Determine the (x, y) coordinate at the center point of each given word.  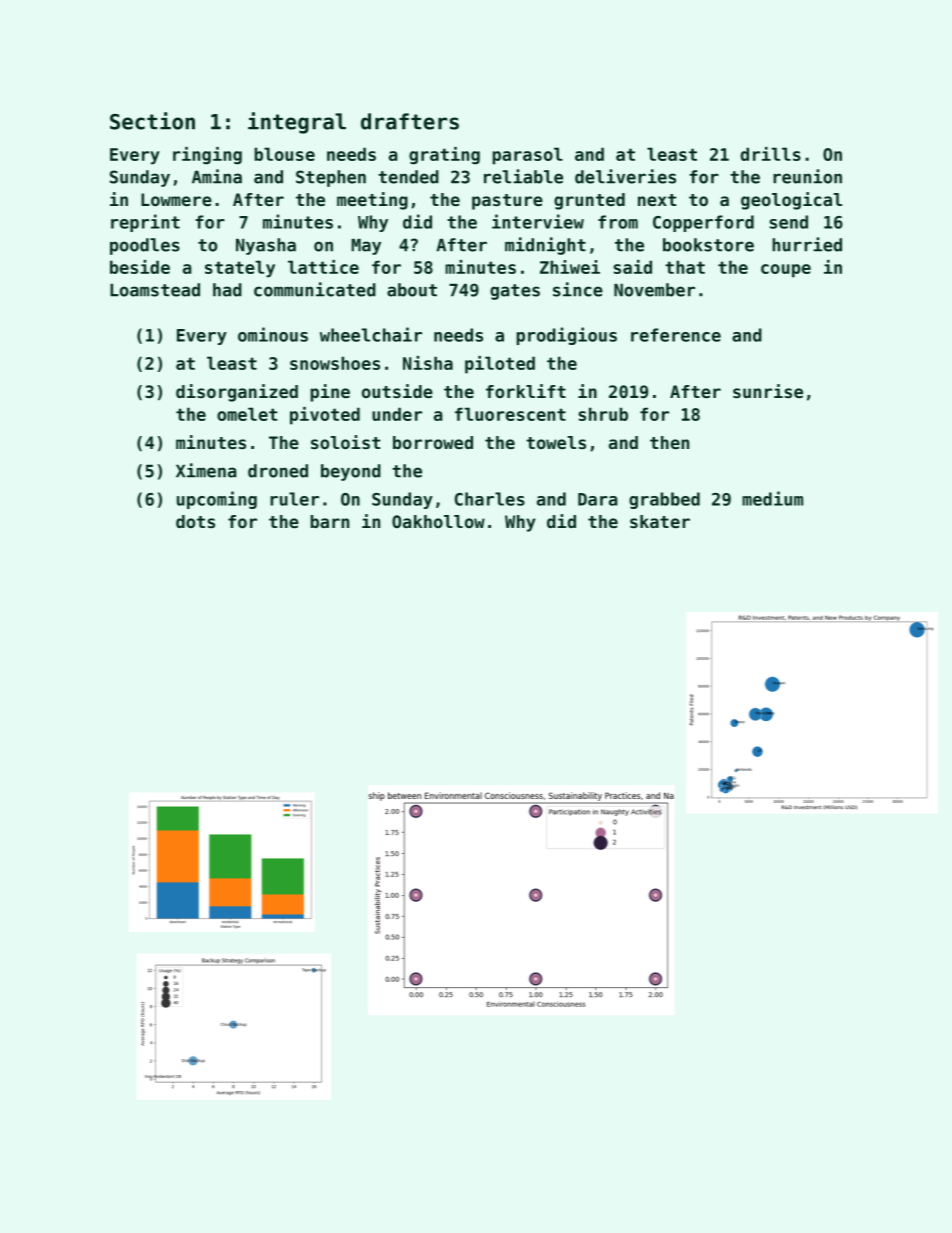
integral (297, 123)
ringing (207, 156)
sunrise (768, 391)
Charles (490, 499)
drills (771, 154)
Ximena (206, 470)
